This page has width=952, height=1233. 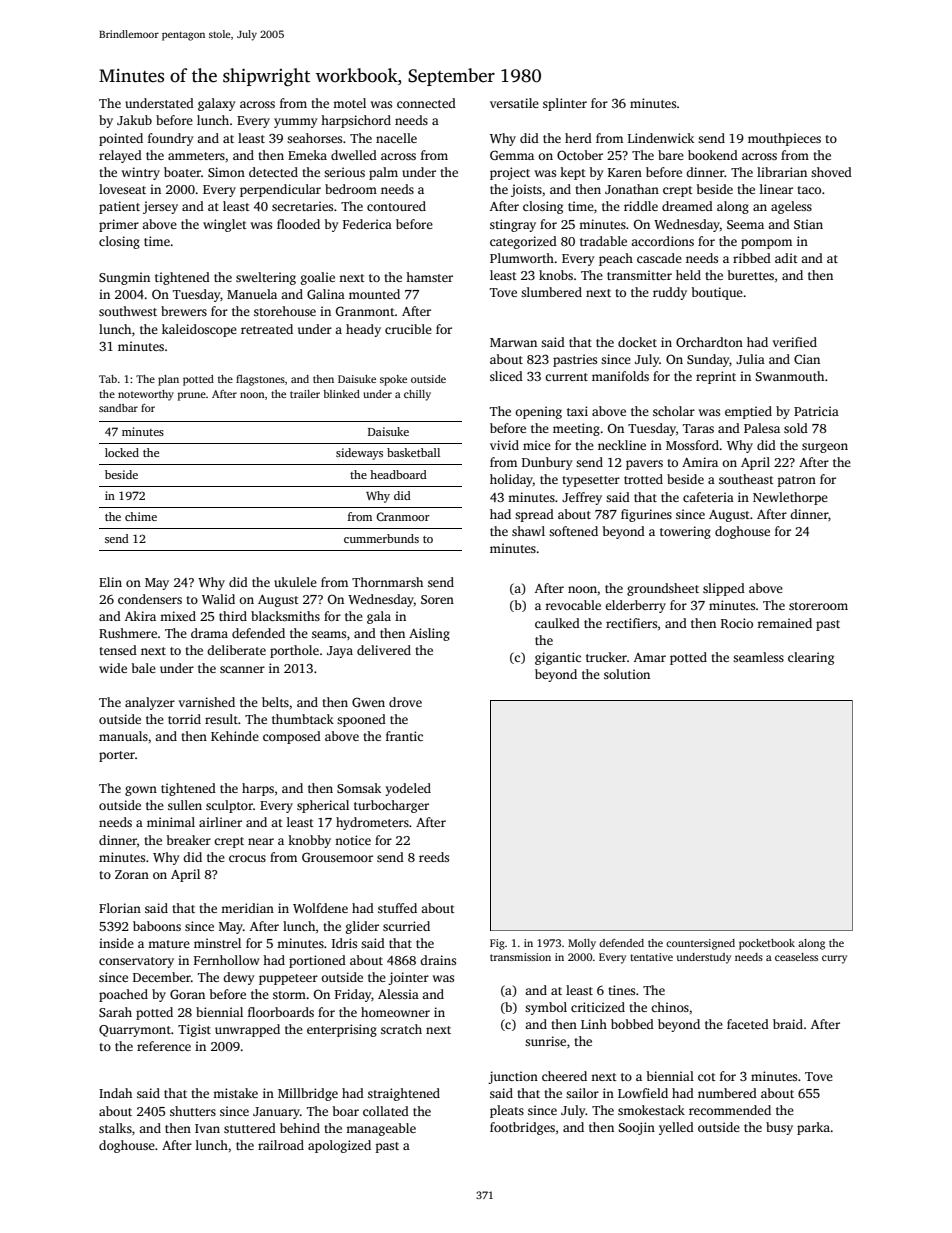 I want to click on Simon, so click(x=226, y=172).
